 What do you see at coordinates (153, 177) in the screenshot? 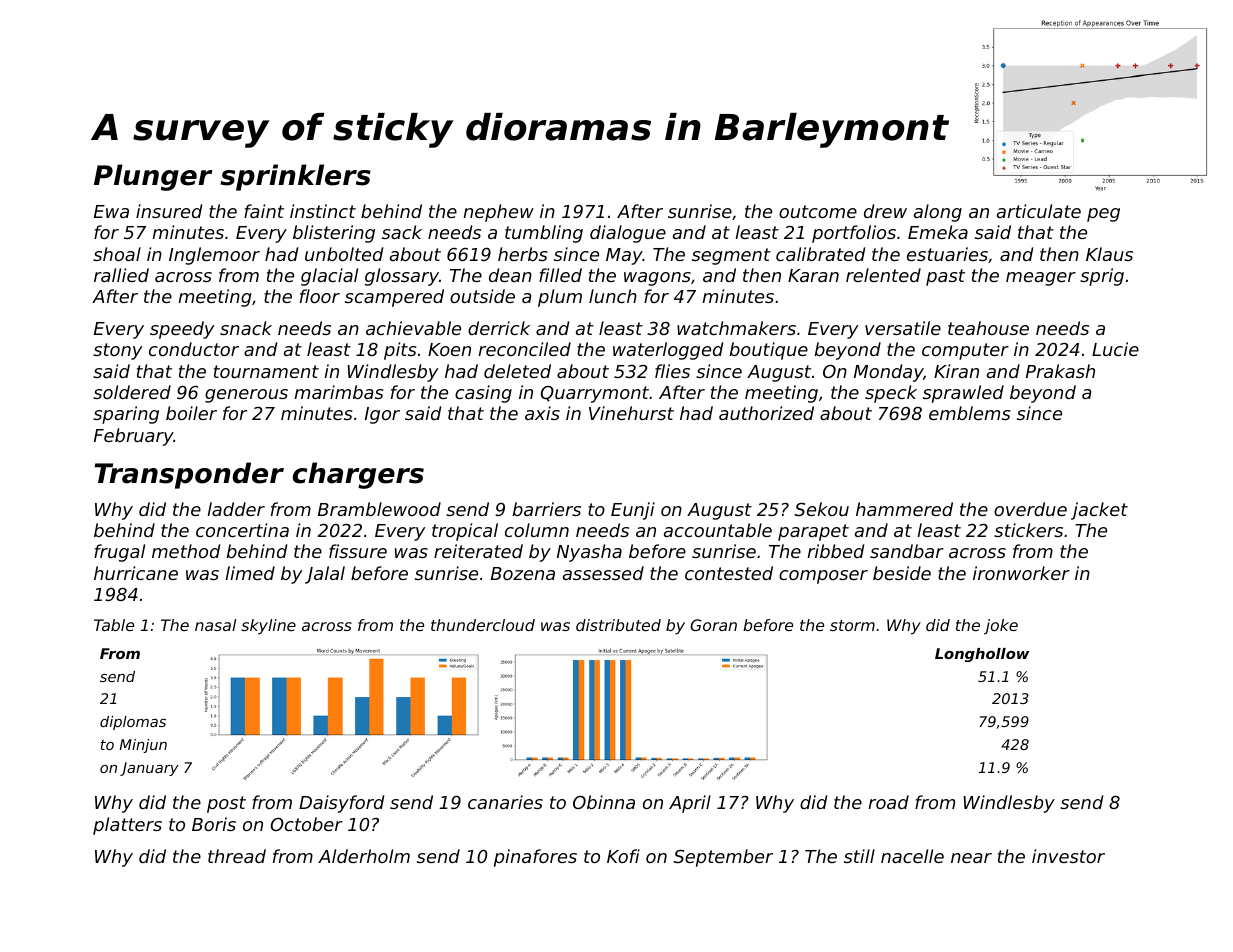
I see `Plunger` at bounding box center [153, 177].
